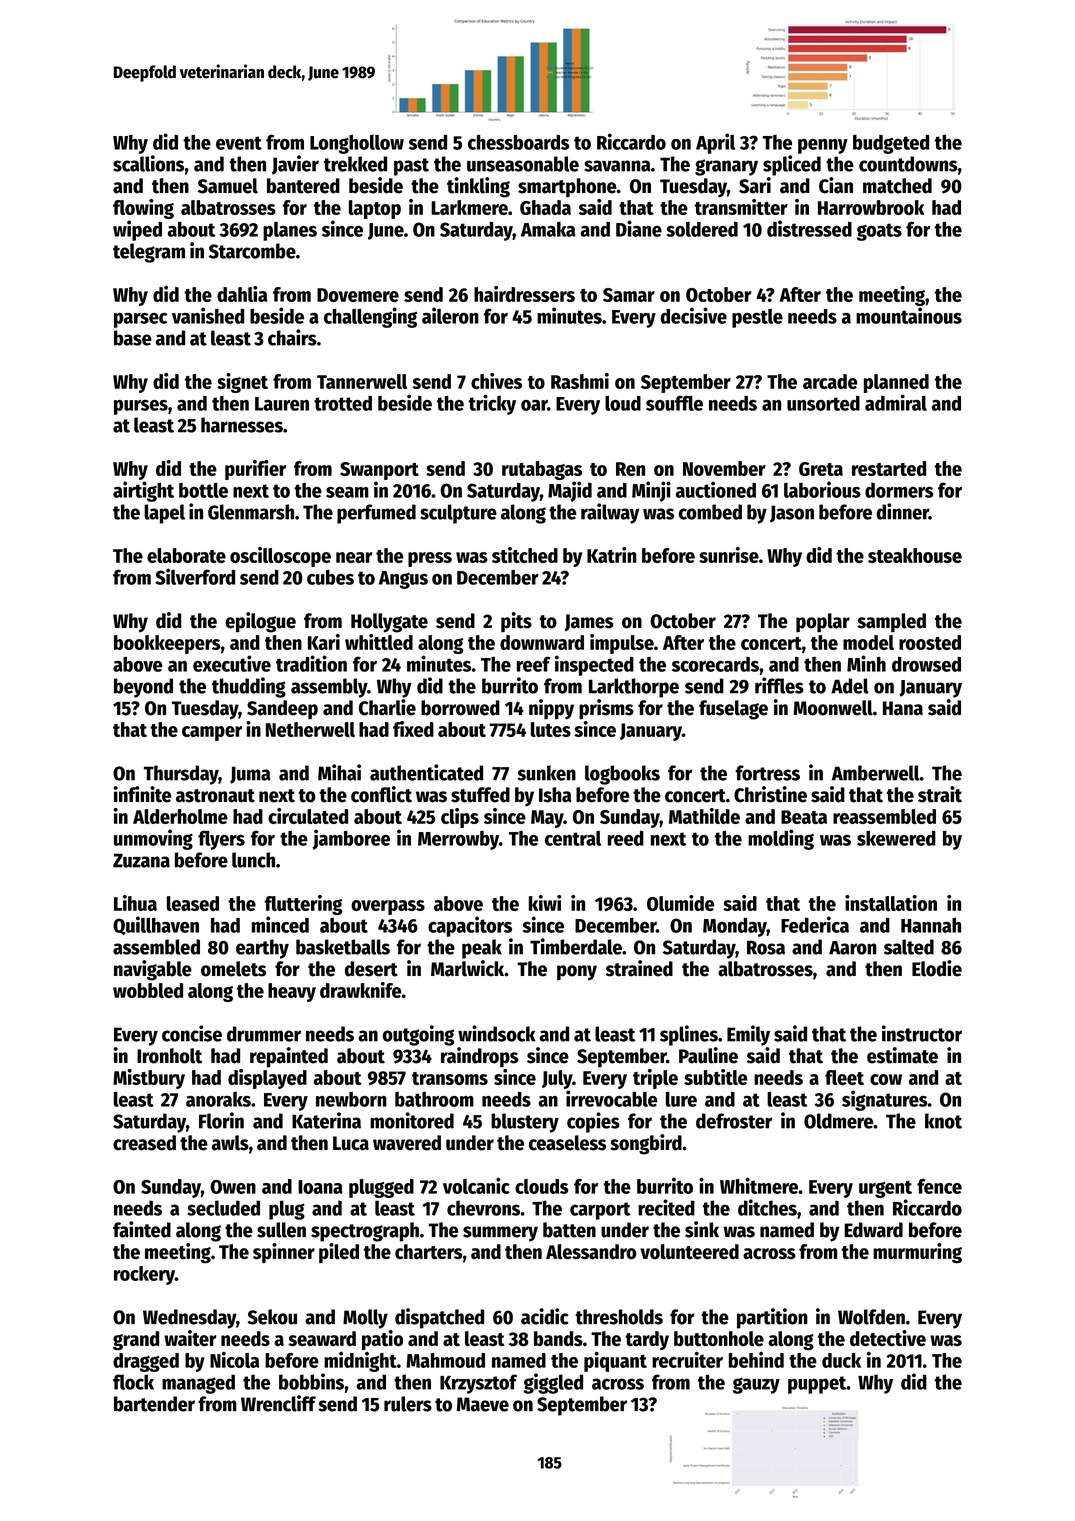 The height and width of the screenshot is (1521, 1075). What do you see at coordinates (413, 729) in the screenshot?
I see `fixed` at bounding box center [413, 729].
